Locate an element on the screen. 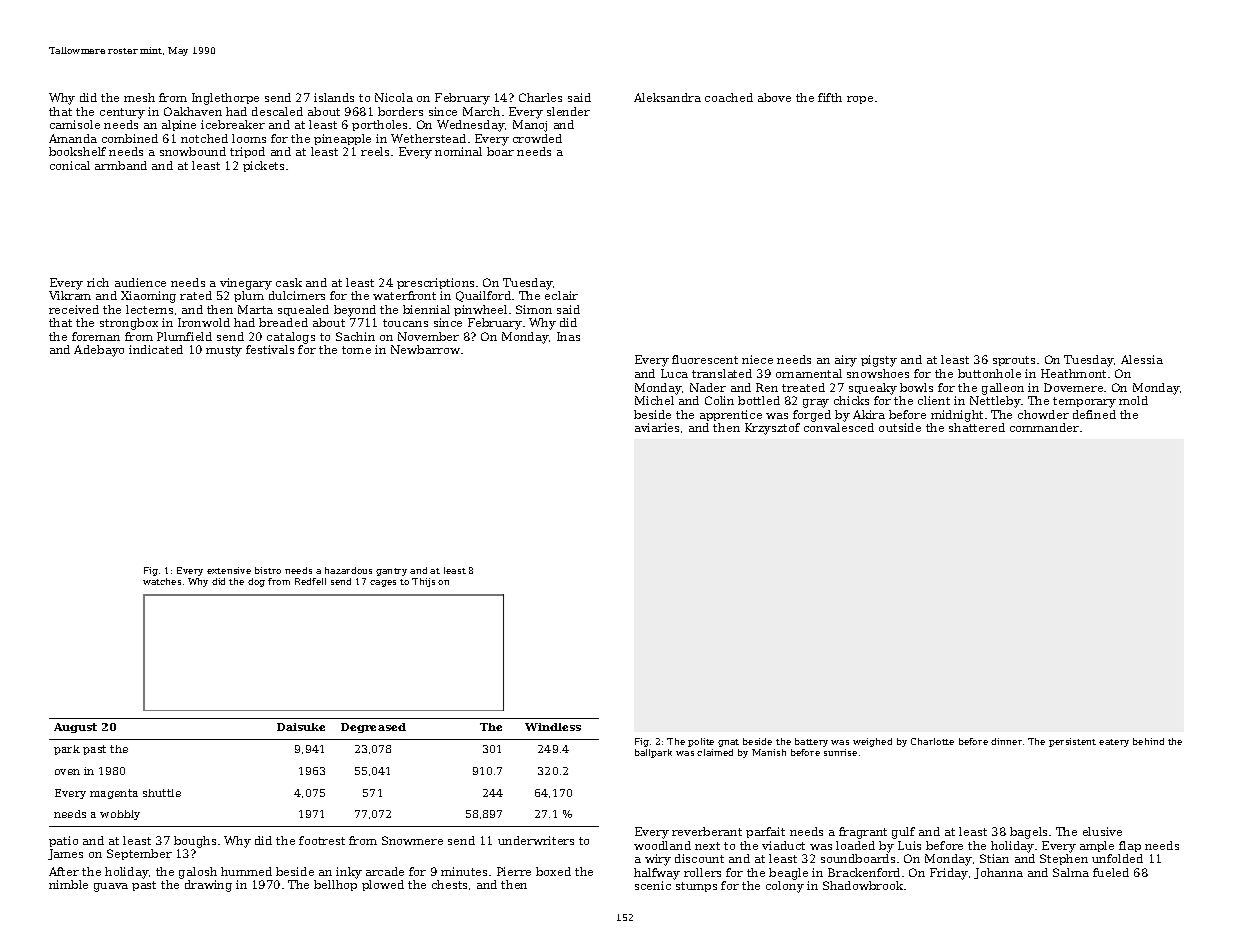  prescriptions is located at coordinates (435, 283).
